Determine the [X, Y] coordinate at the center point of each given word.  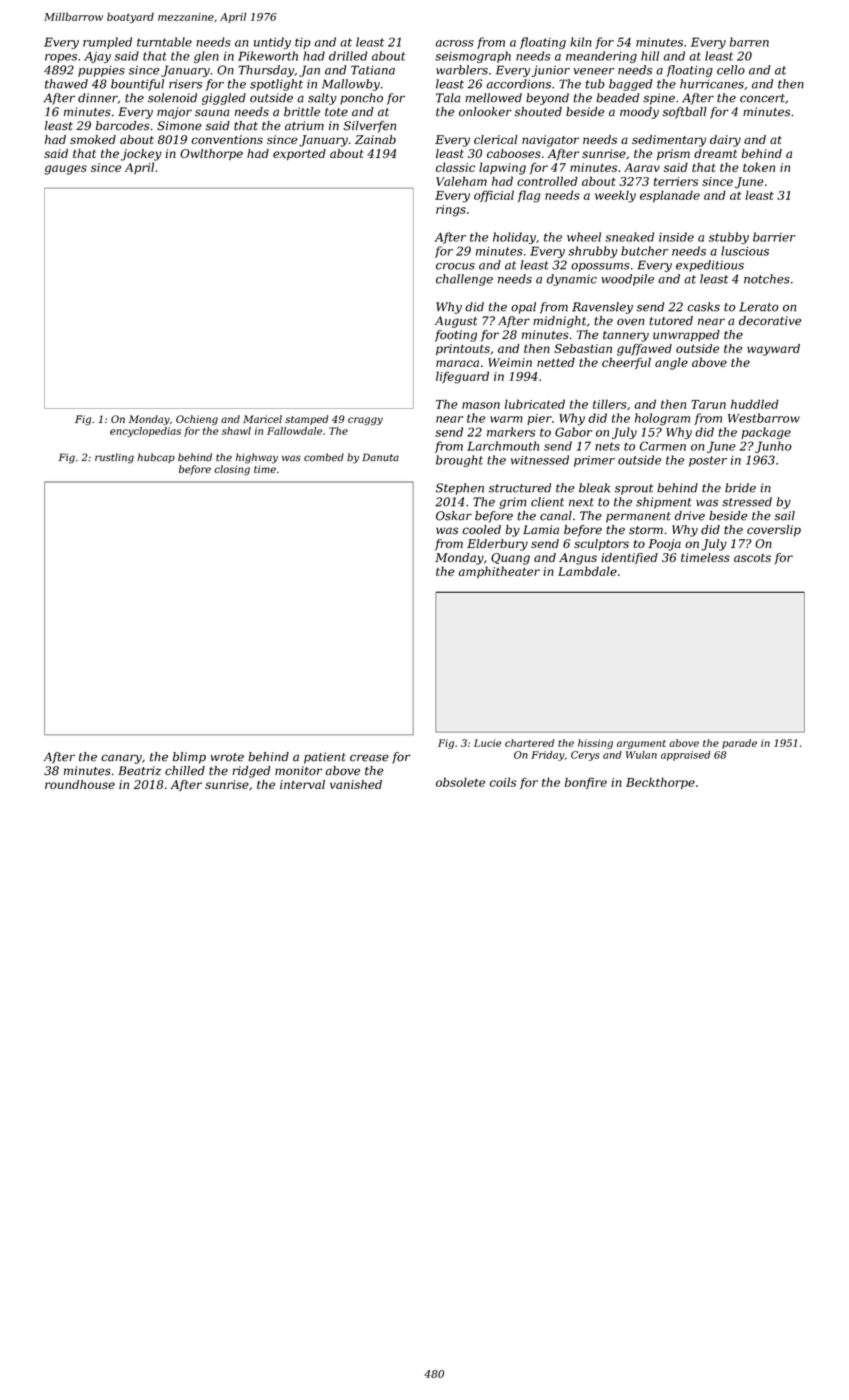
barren [749, 42]
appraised [685, 756]
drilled [348, 56]
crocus [455, 266]
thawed [66, 84]
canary [121, 759]
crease [369, 758]
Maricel [262, 419]
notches [767, 279]
